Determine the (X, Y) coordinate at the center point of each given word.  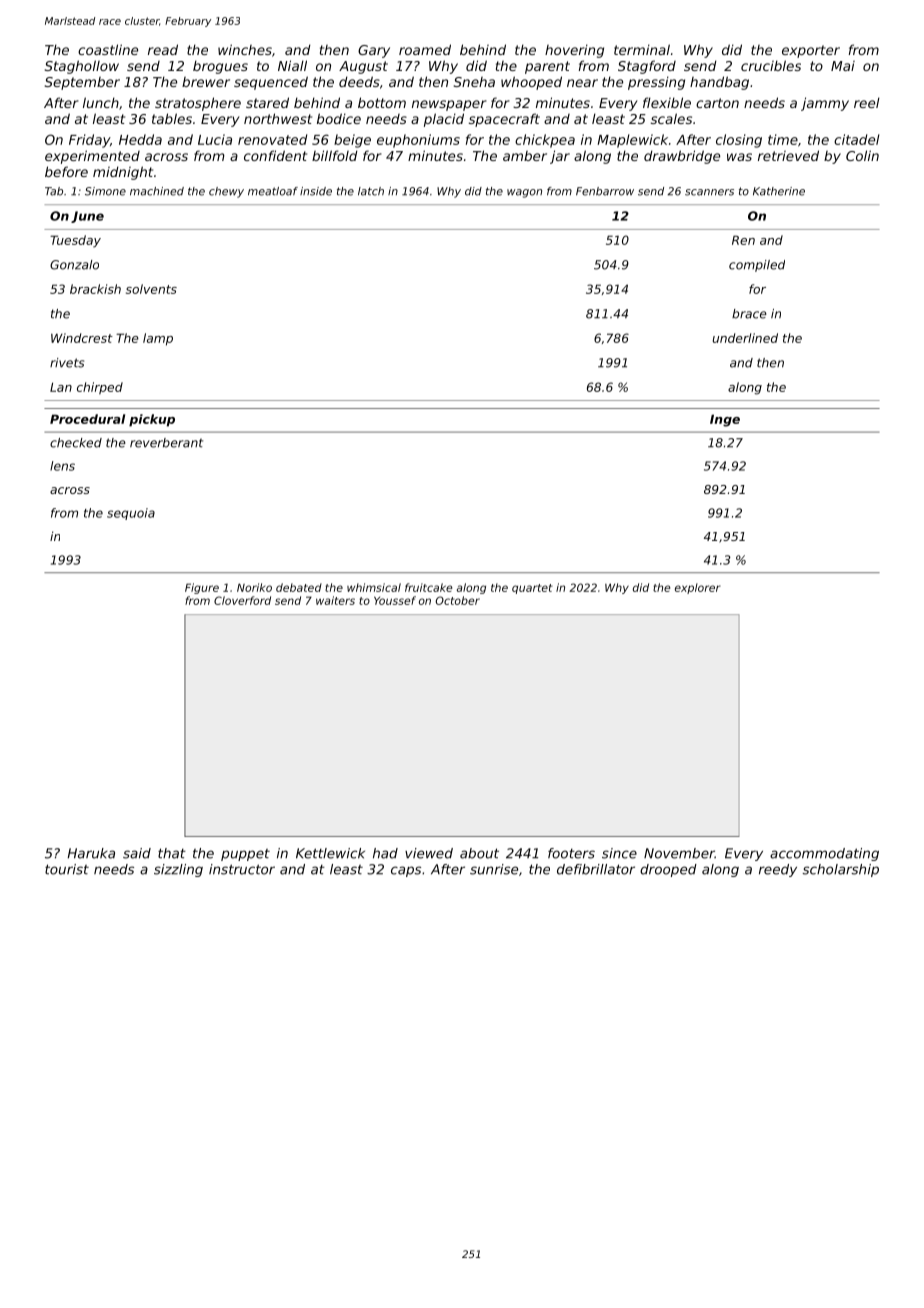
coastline (108, 49)
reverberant (166, 443)
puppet (245, 855)
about (479, 853)
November (679, 853)
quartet (532, 589)
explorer (698, 588)
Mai (843, 66)
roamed (425, 49)
